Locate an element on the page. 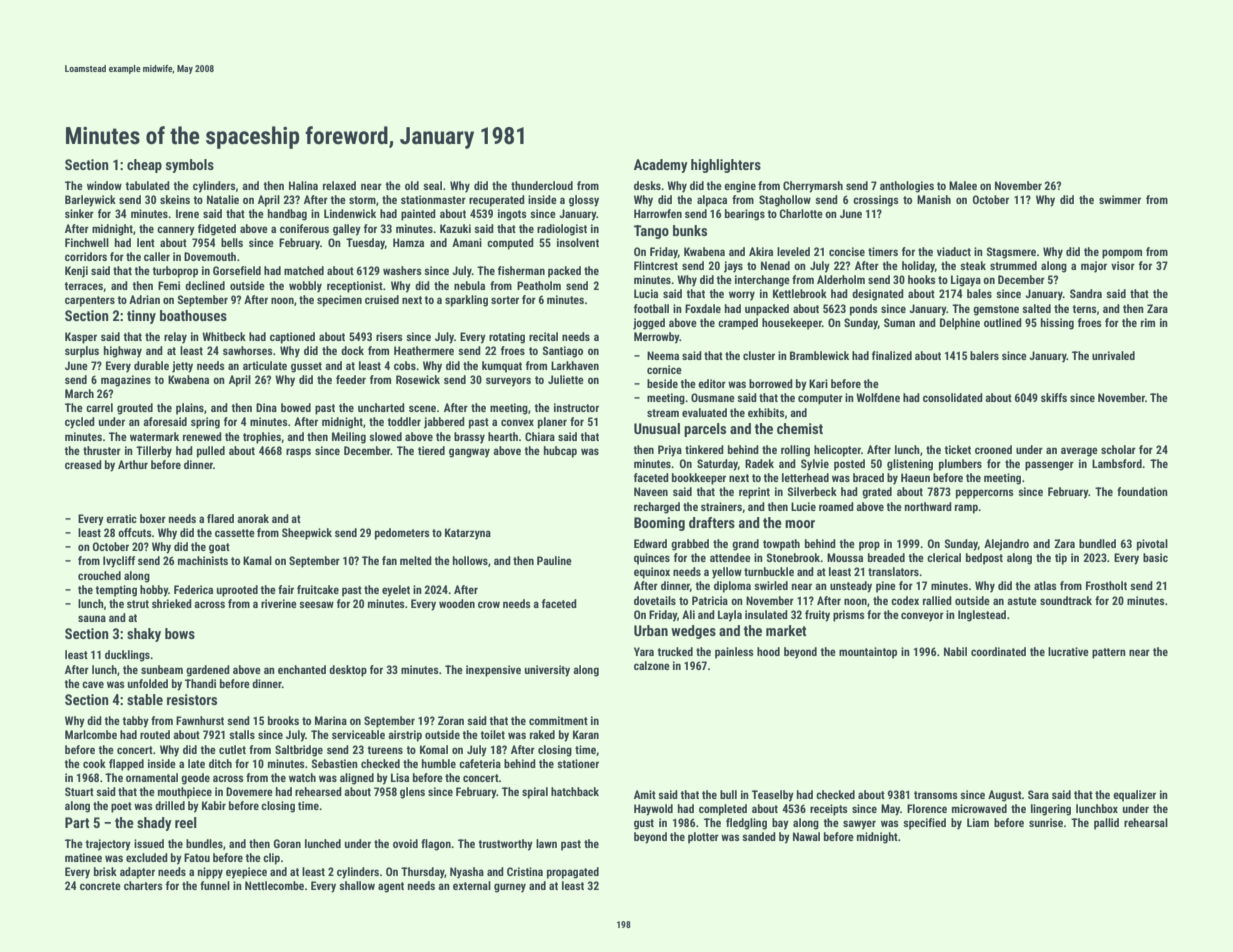  charters is located at coordinates (143, 885).
